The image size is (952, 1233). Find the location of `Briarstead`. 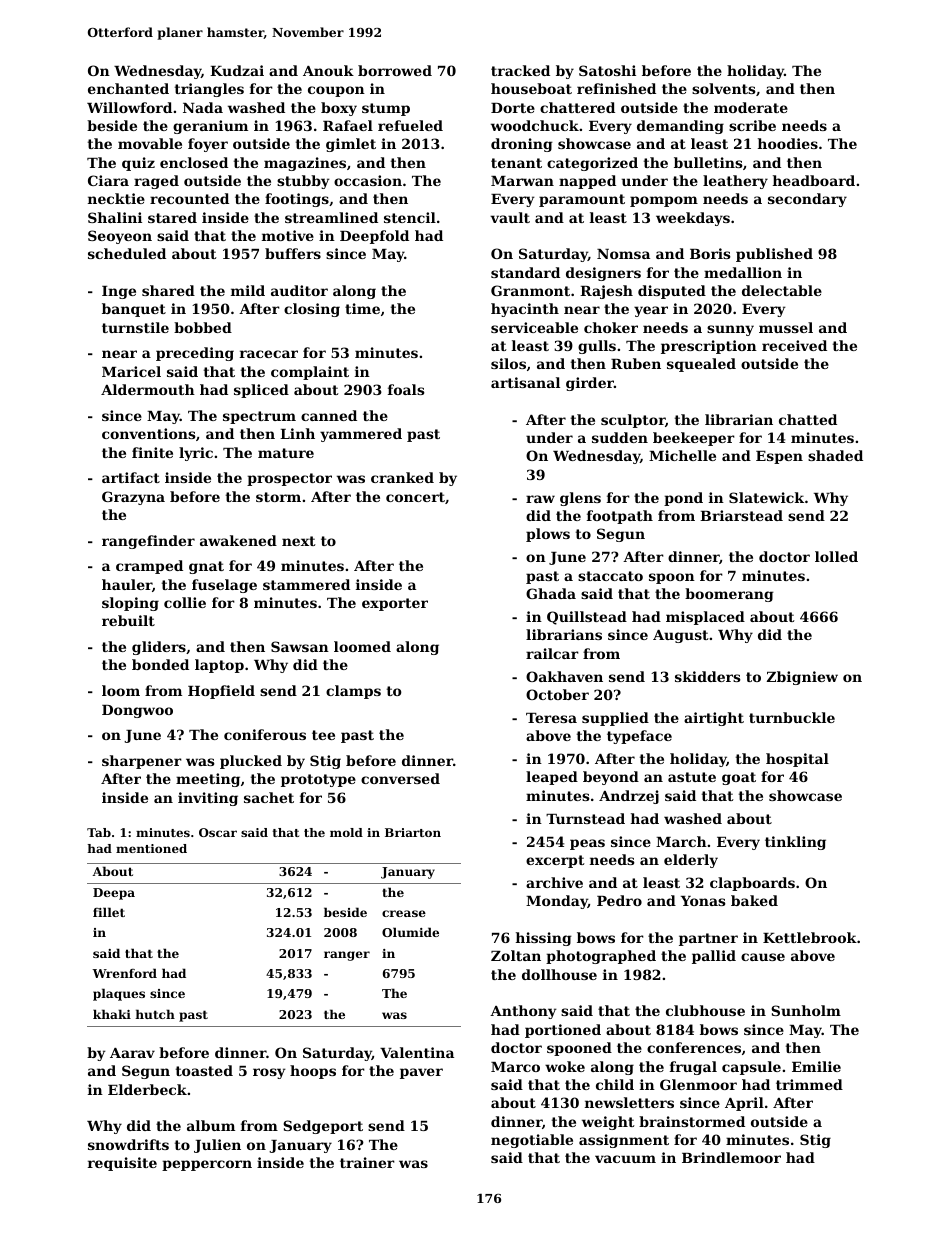

Briarstead is located at coordinates (741, 515).
